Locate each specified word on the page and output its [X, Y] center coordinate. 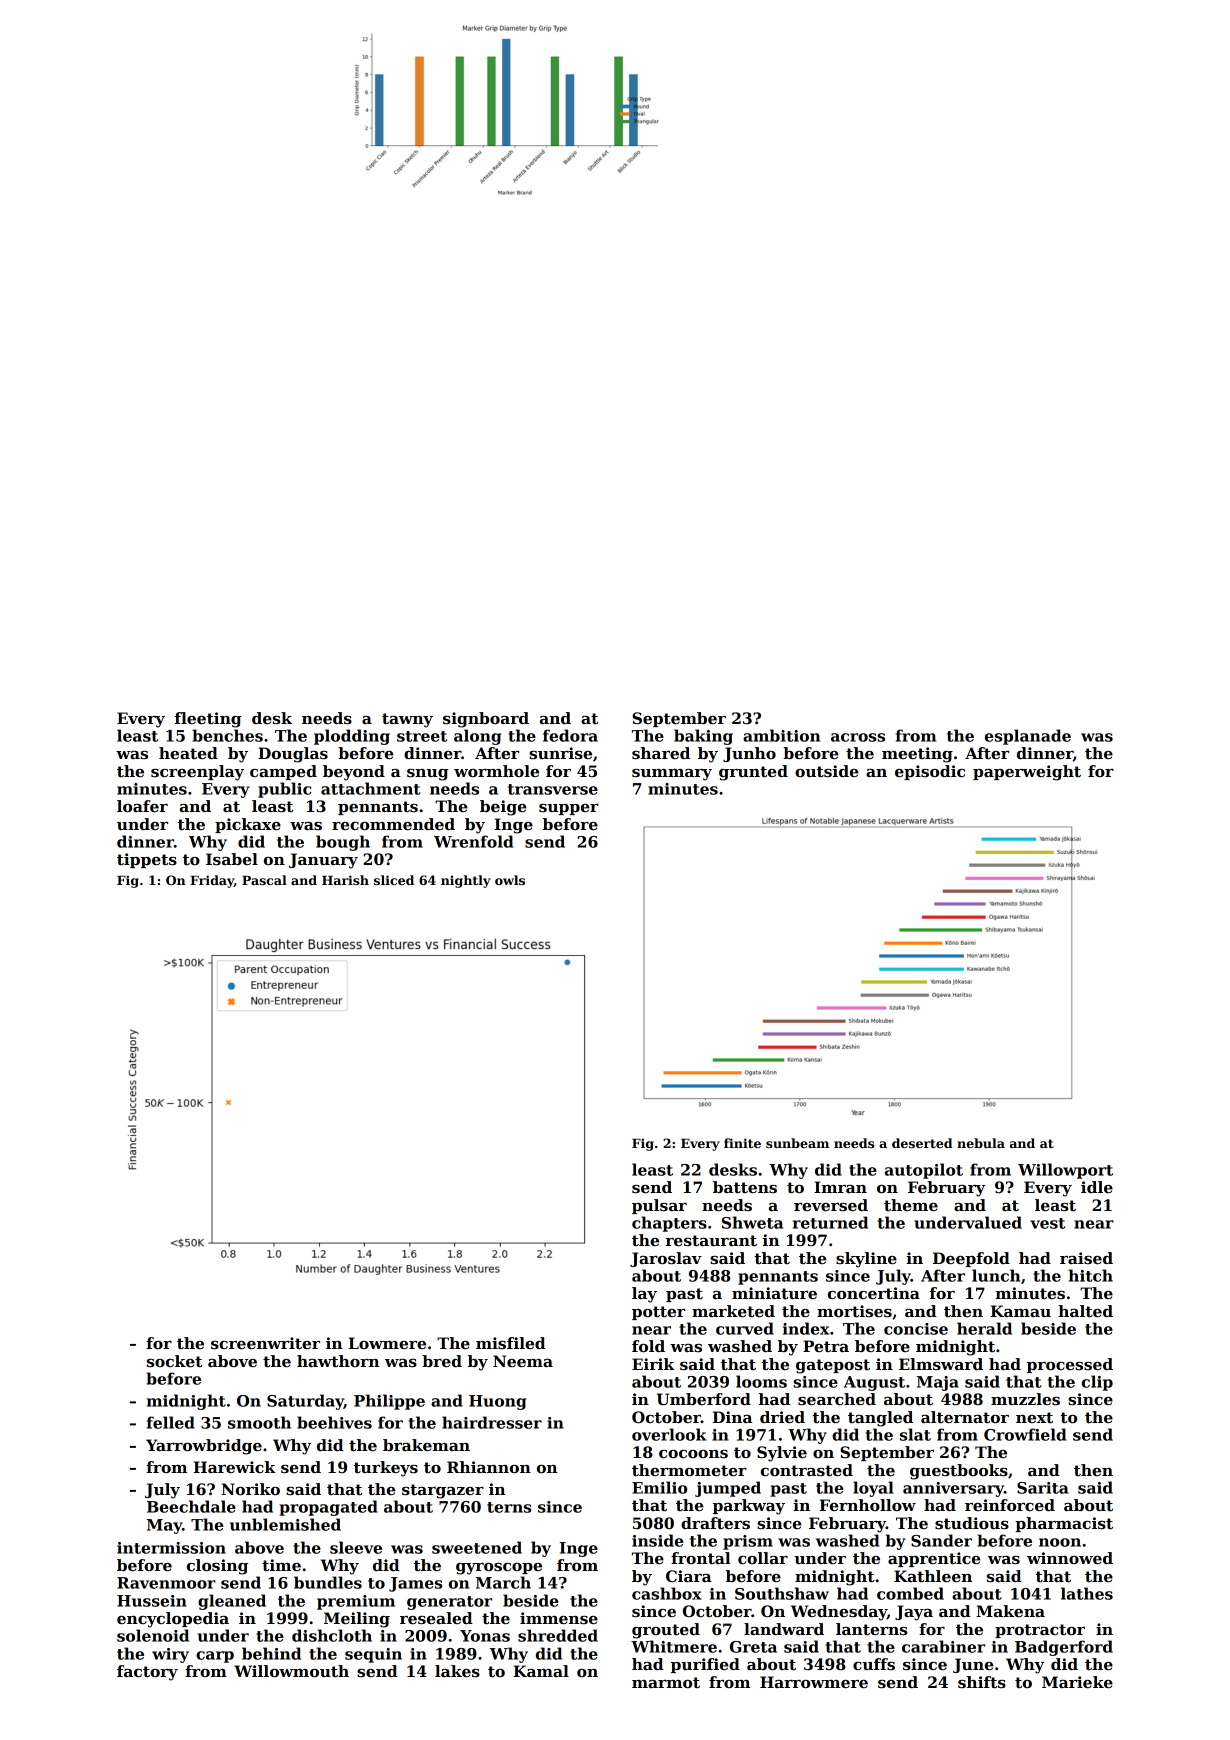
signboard [486, 720]
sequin [373, 1655]
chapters [669, 1224]
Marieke [1077, 1682]
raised [1086, 1258]
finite [742, 1143]
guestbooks [959, 1472]
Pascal [264, 880]
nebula [981, 1143]
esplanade [1028, 737]
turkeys [386, 1469]
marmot [666, 1682]
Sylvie [782, 1454]
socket [174, 1361]
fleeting [208, 720]
